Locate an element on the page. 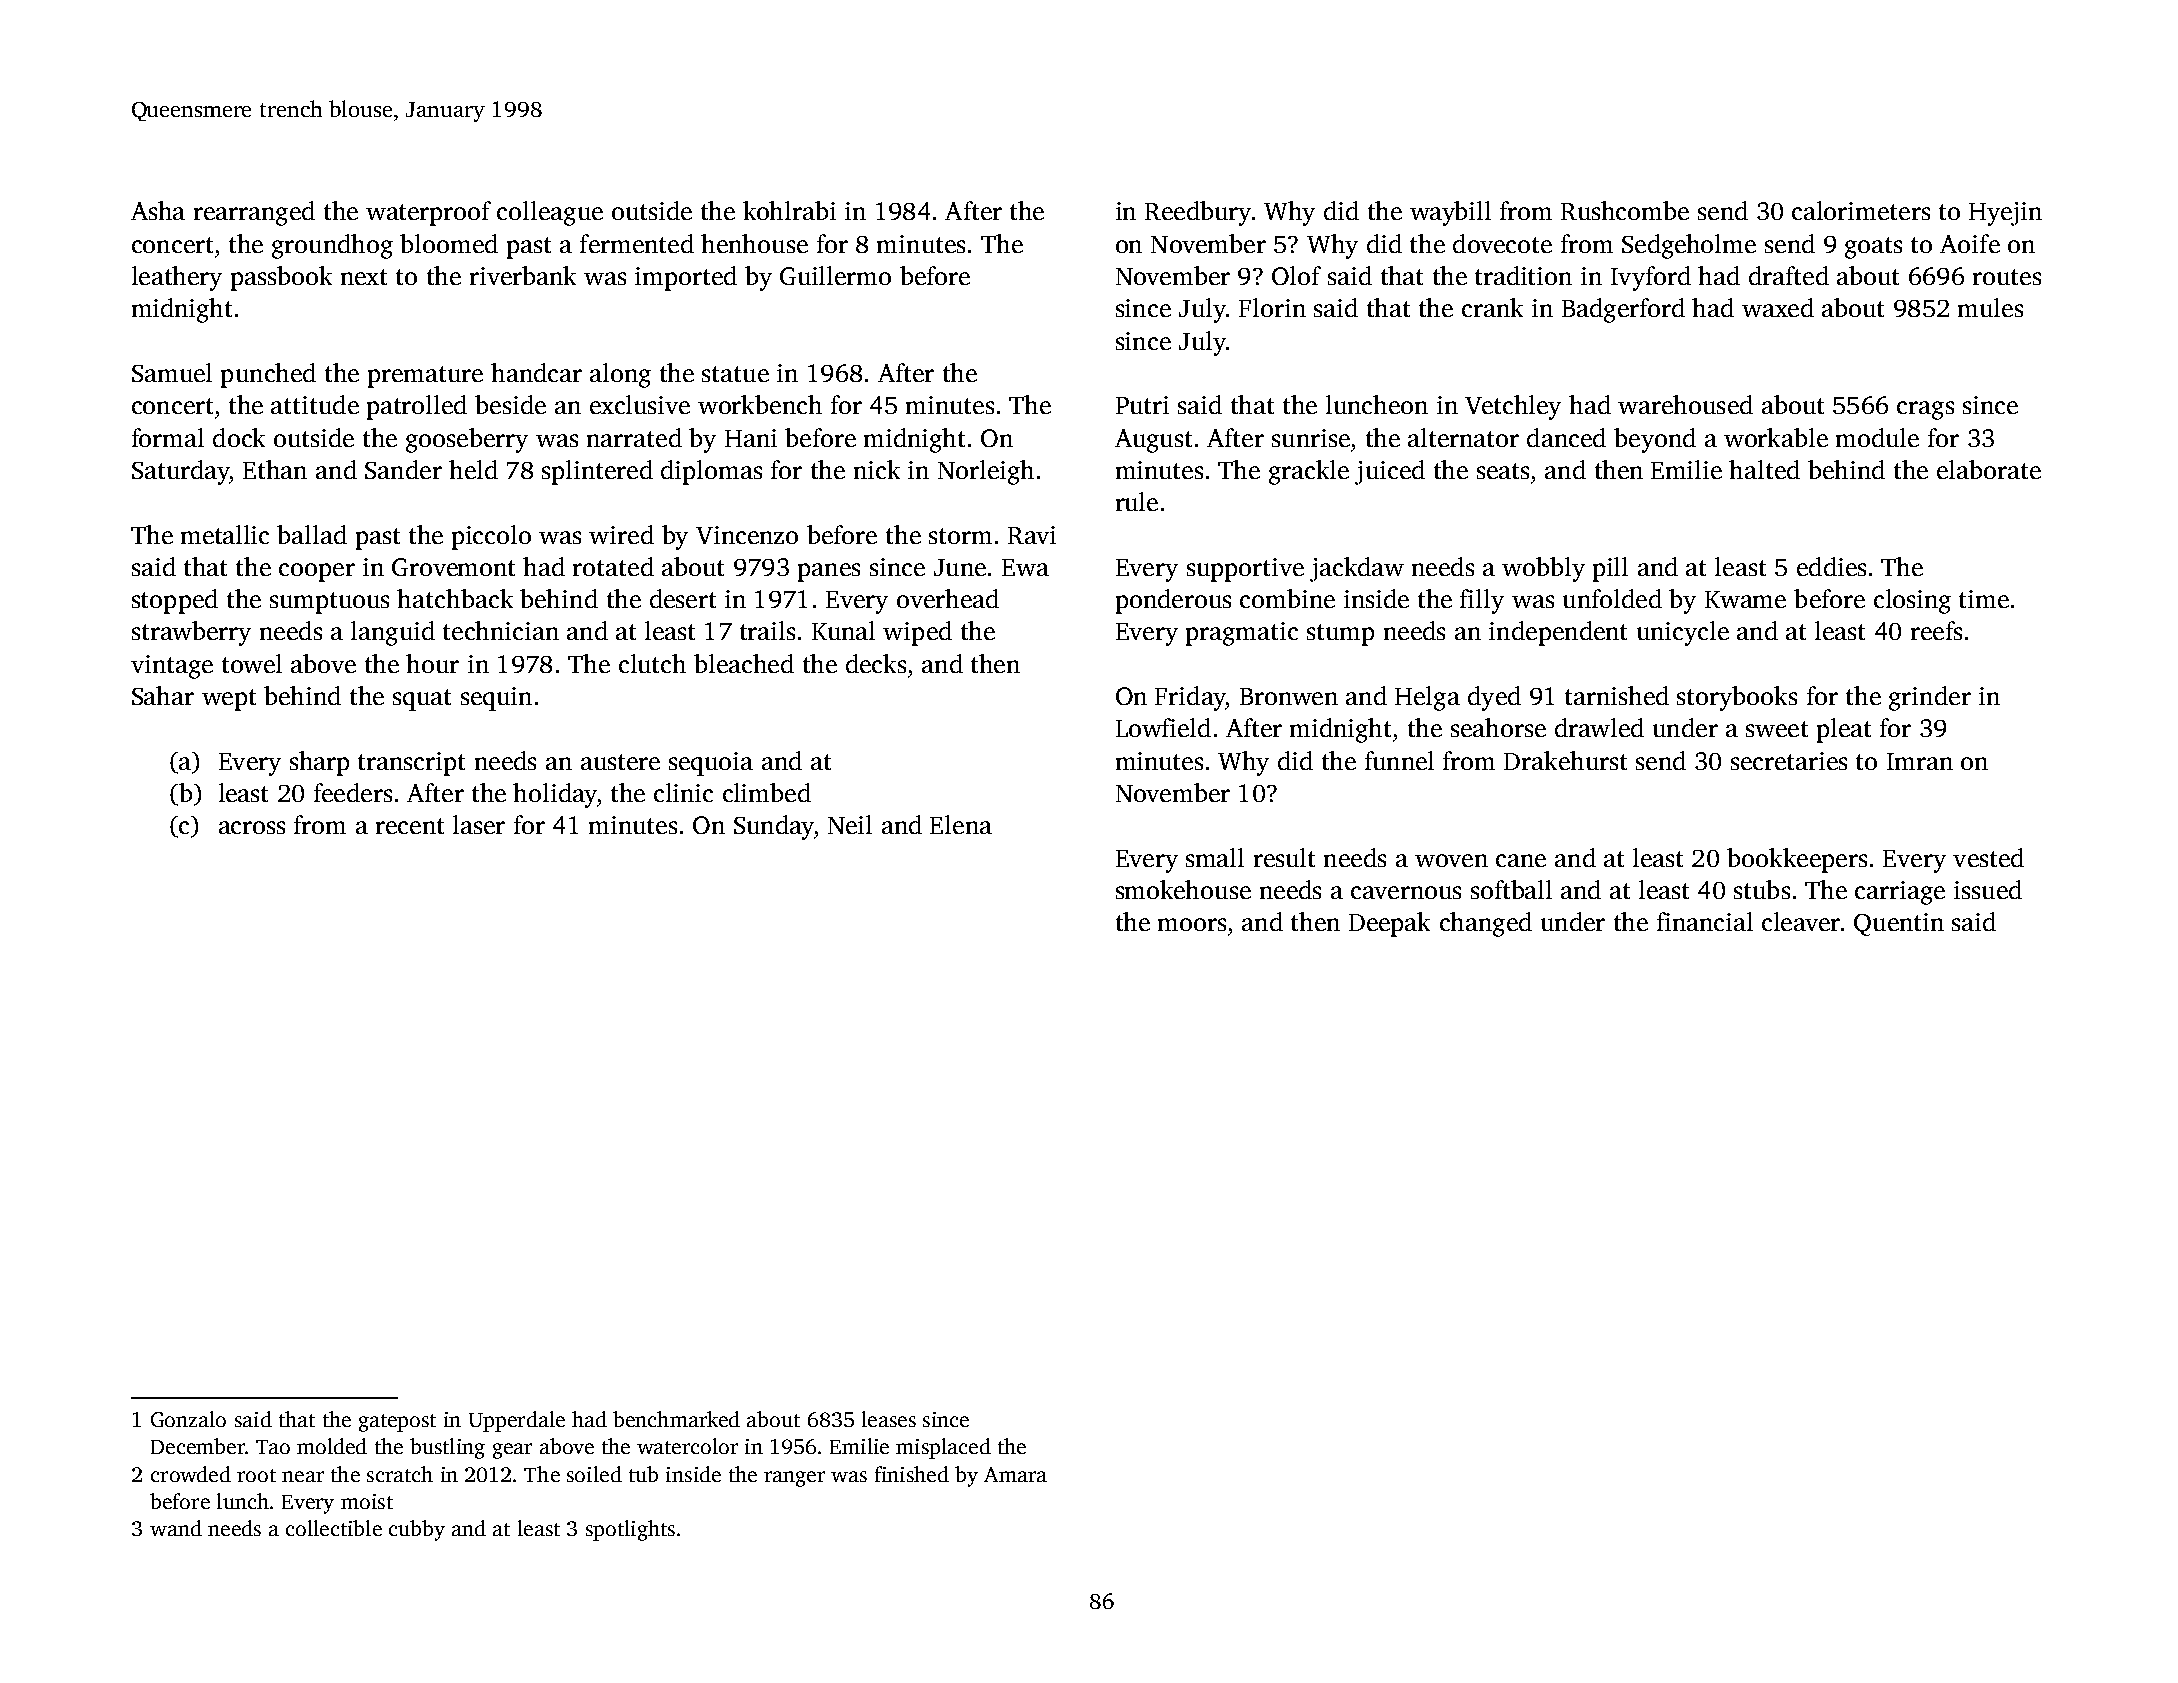 This document has height=1683, width=2178. warehoused is located at coordinates (1685, 404).
